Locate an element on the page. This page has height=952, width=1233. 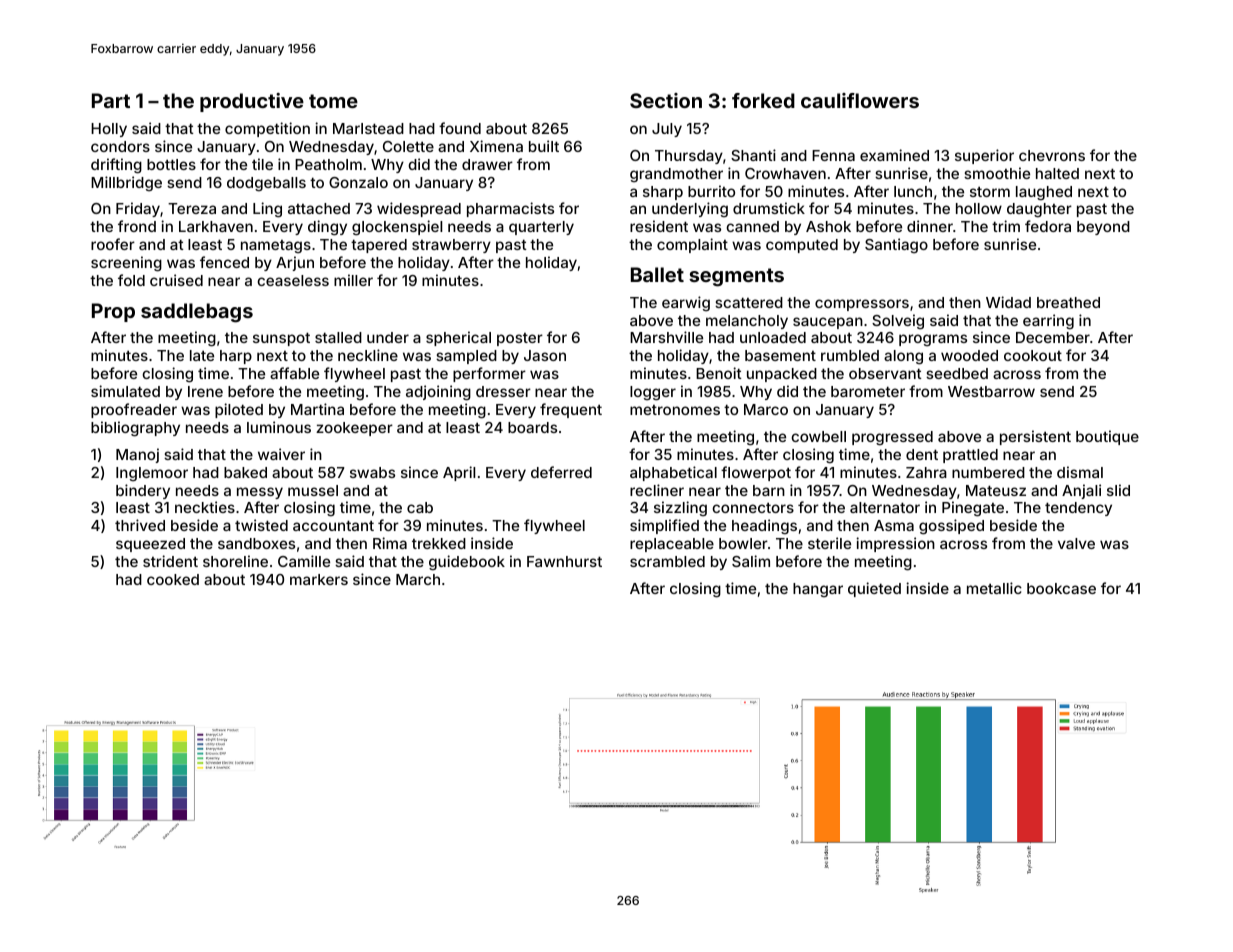
cauliflowers is located at coordinates (860, 100).
